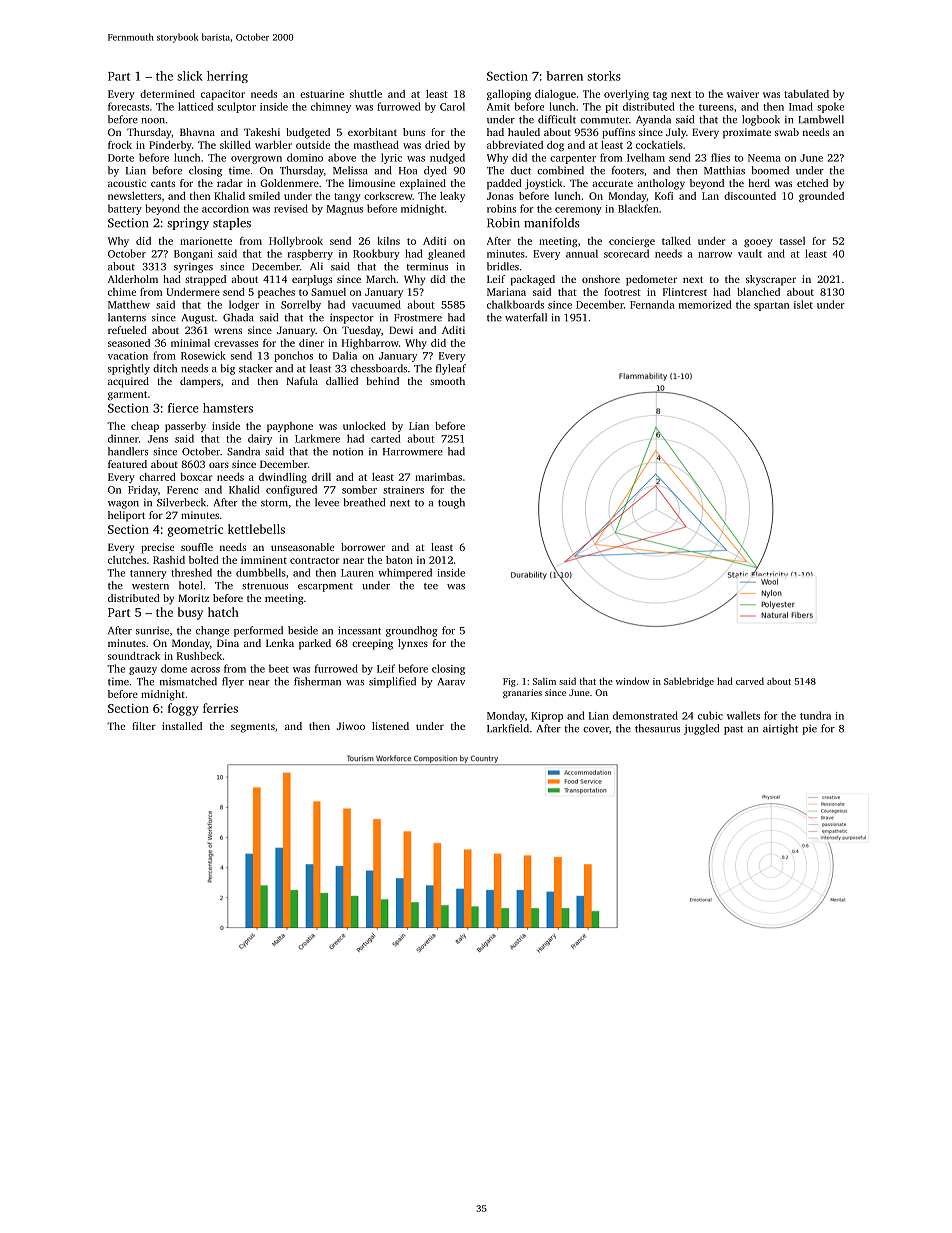 The image size is (952, 1233). What do you see at coordinates (127, 464) in the image?
I see `featured` at bounding box center [127, 464].
